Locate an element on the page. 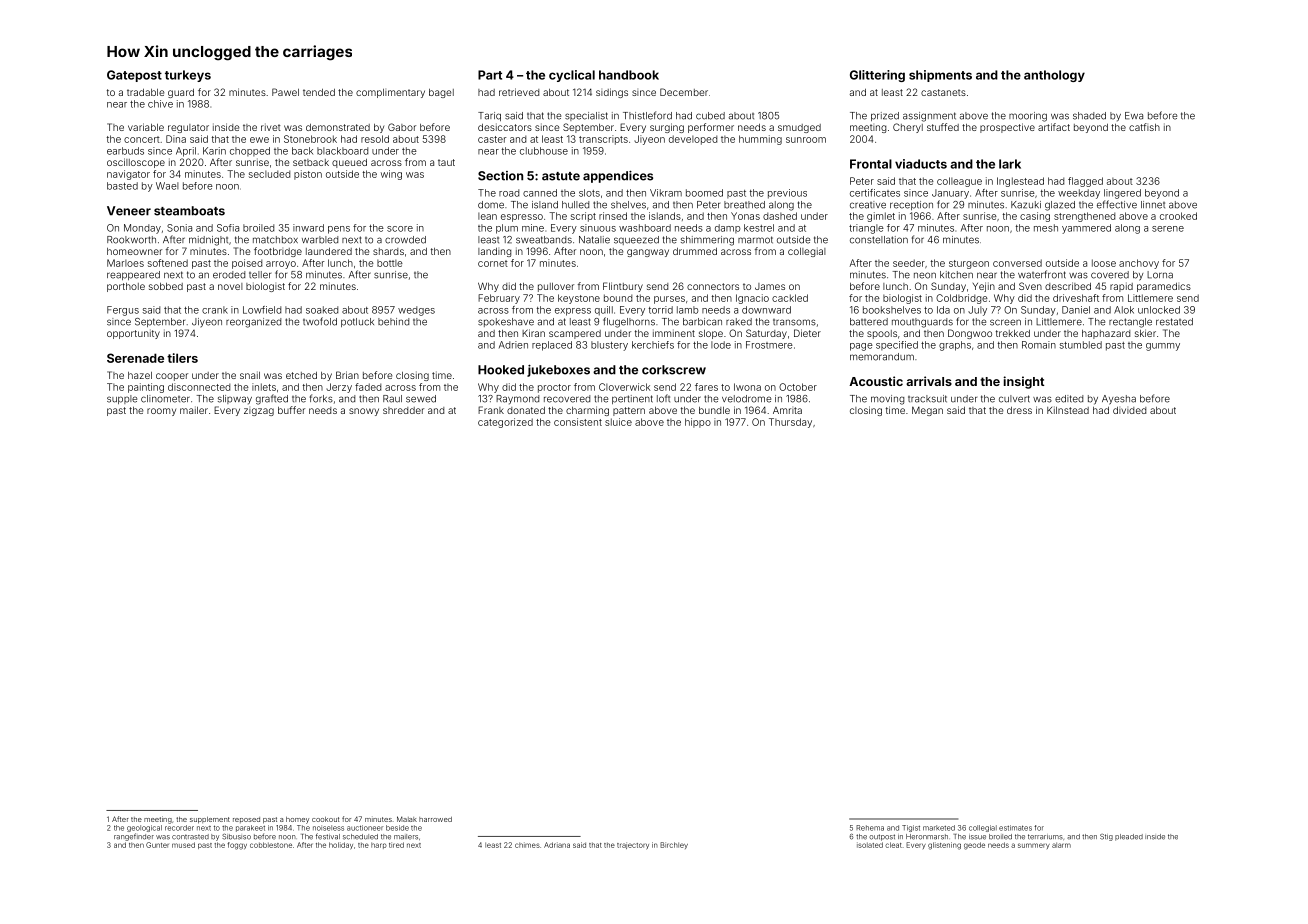 The image size is (1308, 924). Rehema is located at coordinates (870, 828).
